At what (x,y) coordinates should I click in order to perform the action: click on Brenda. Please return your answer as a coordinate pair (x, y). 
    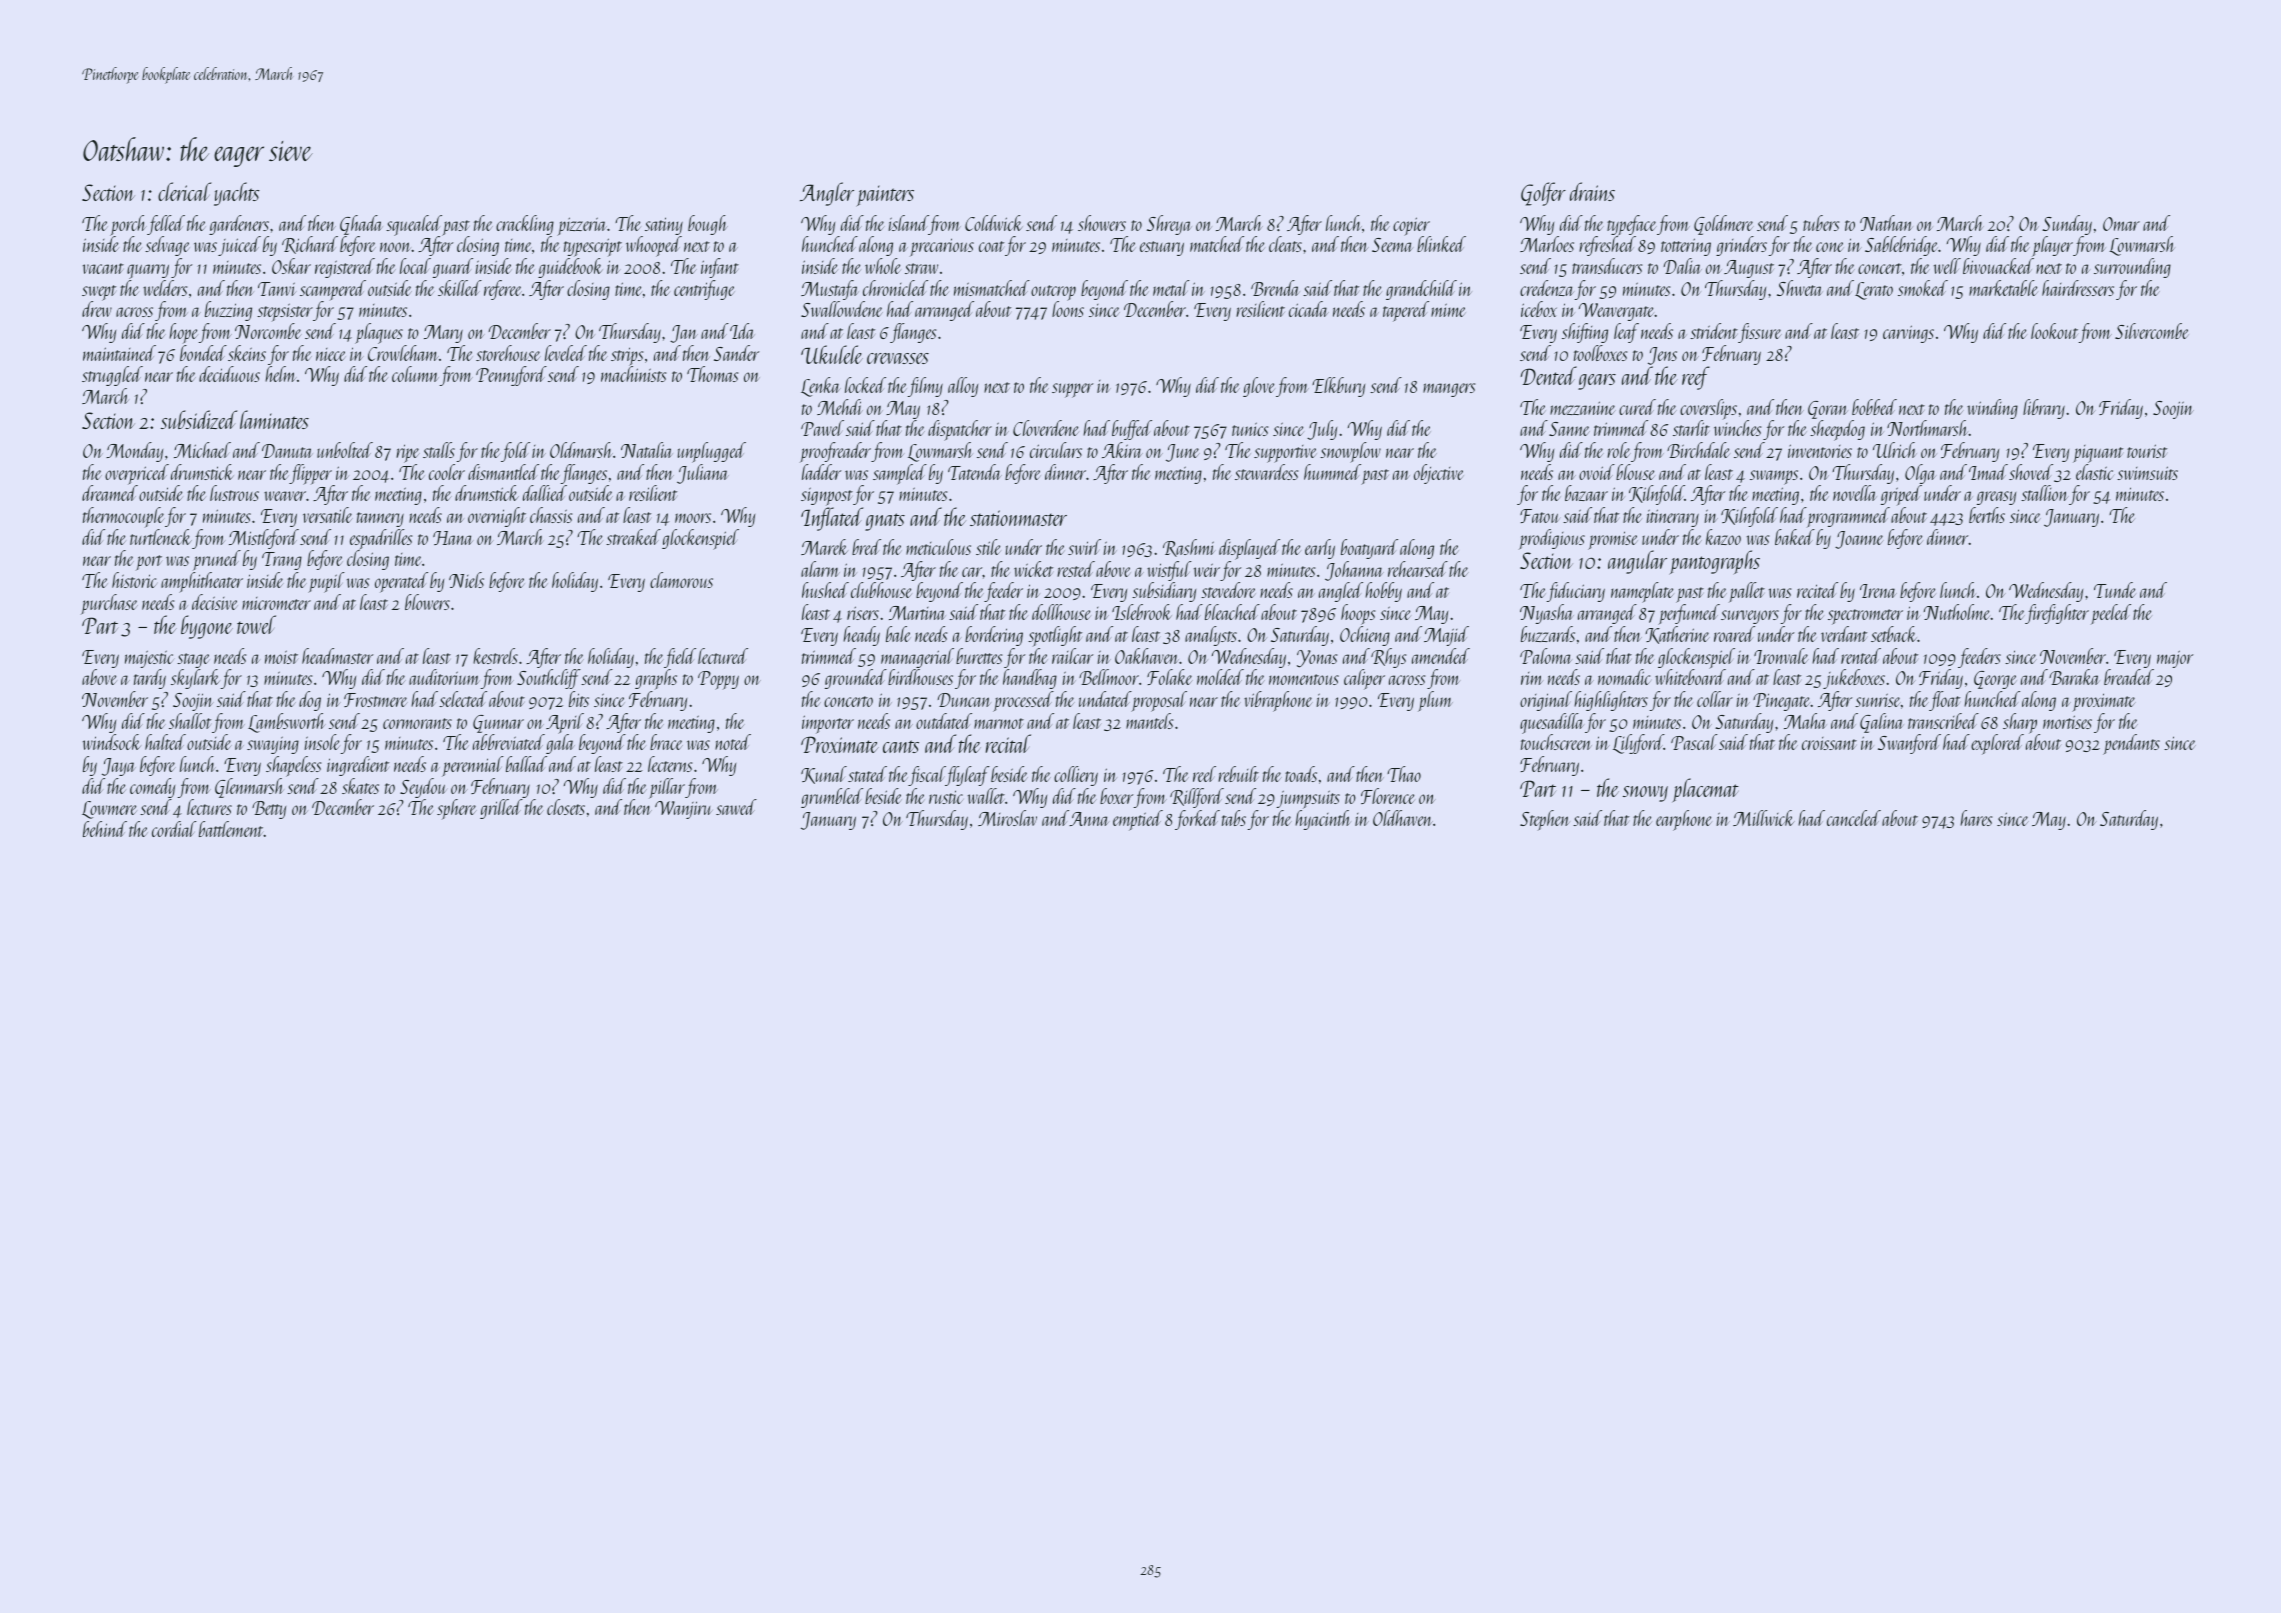
    Looking at the image, I should click on (1275, 288).
